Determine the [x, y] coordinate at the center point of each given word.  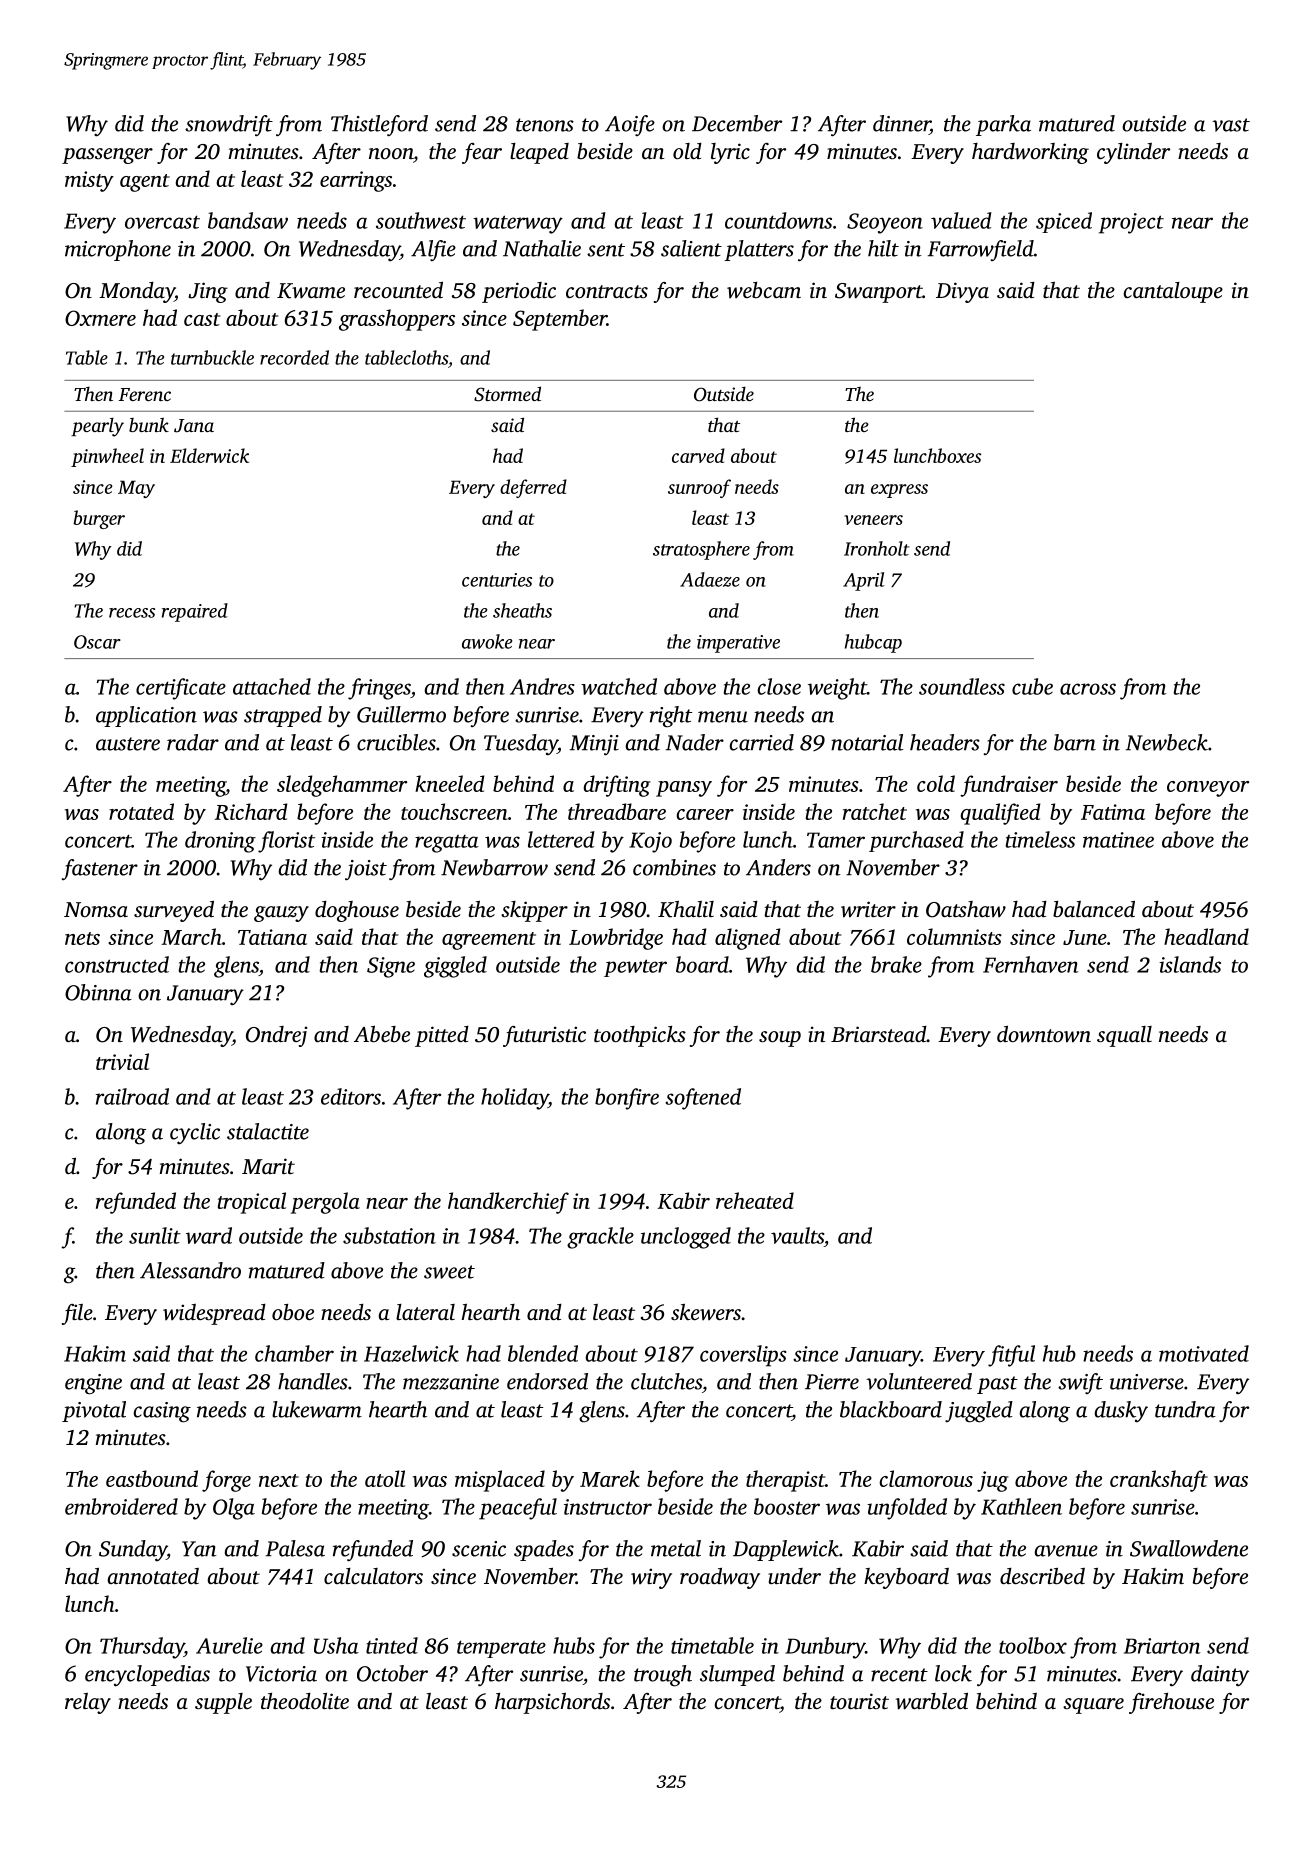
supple [223, 1703]
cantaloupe [1173, 292]
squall [1124, 1036]
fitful [1011, 1356]
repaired [195, 612]
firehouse [1171, 1703]
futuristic [544, 1036]
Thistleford [379, 125]
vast [1231, 125]
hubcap [873, 643]
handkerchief [508, 1203]
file [77, 1314]
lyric [730, 153]
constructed [117, 964]
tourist [859, 1701]
